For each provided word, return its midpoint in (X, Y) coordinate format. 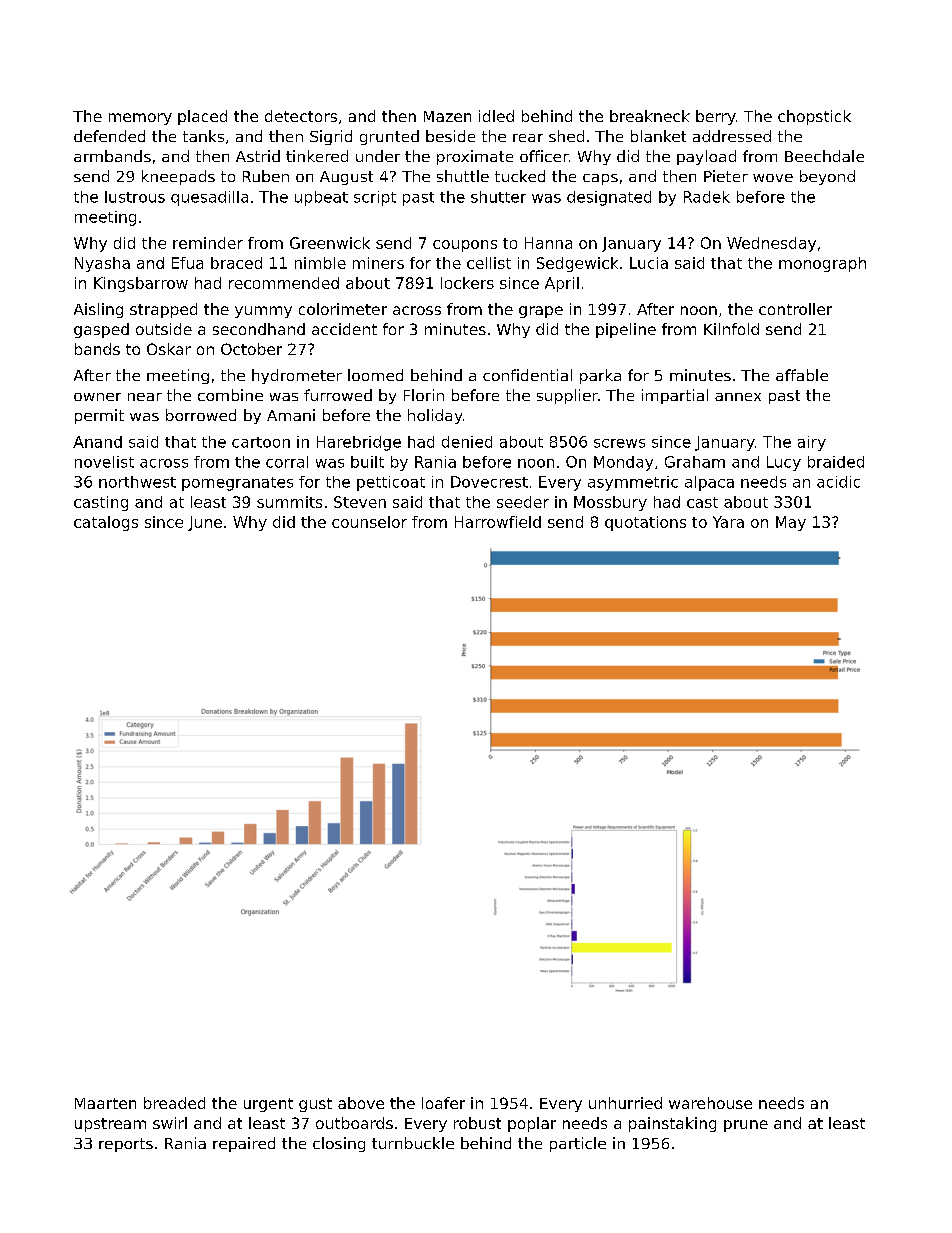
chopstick (814, 117)
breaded (174, 1103)
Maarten (105, 1103)
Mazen (447, 116)
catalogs (106, 523)
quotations (645, 523)
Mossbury (610, 503)
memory (140, 119)
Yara (728, 522)
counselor (369, 522)
